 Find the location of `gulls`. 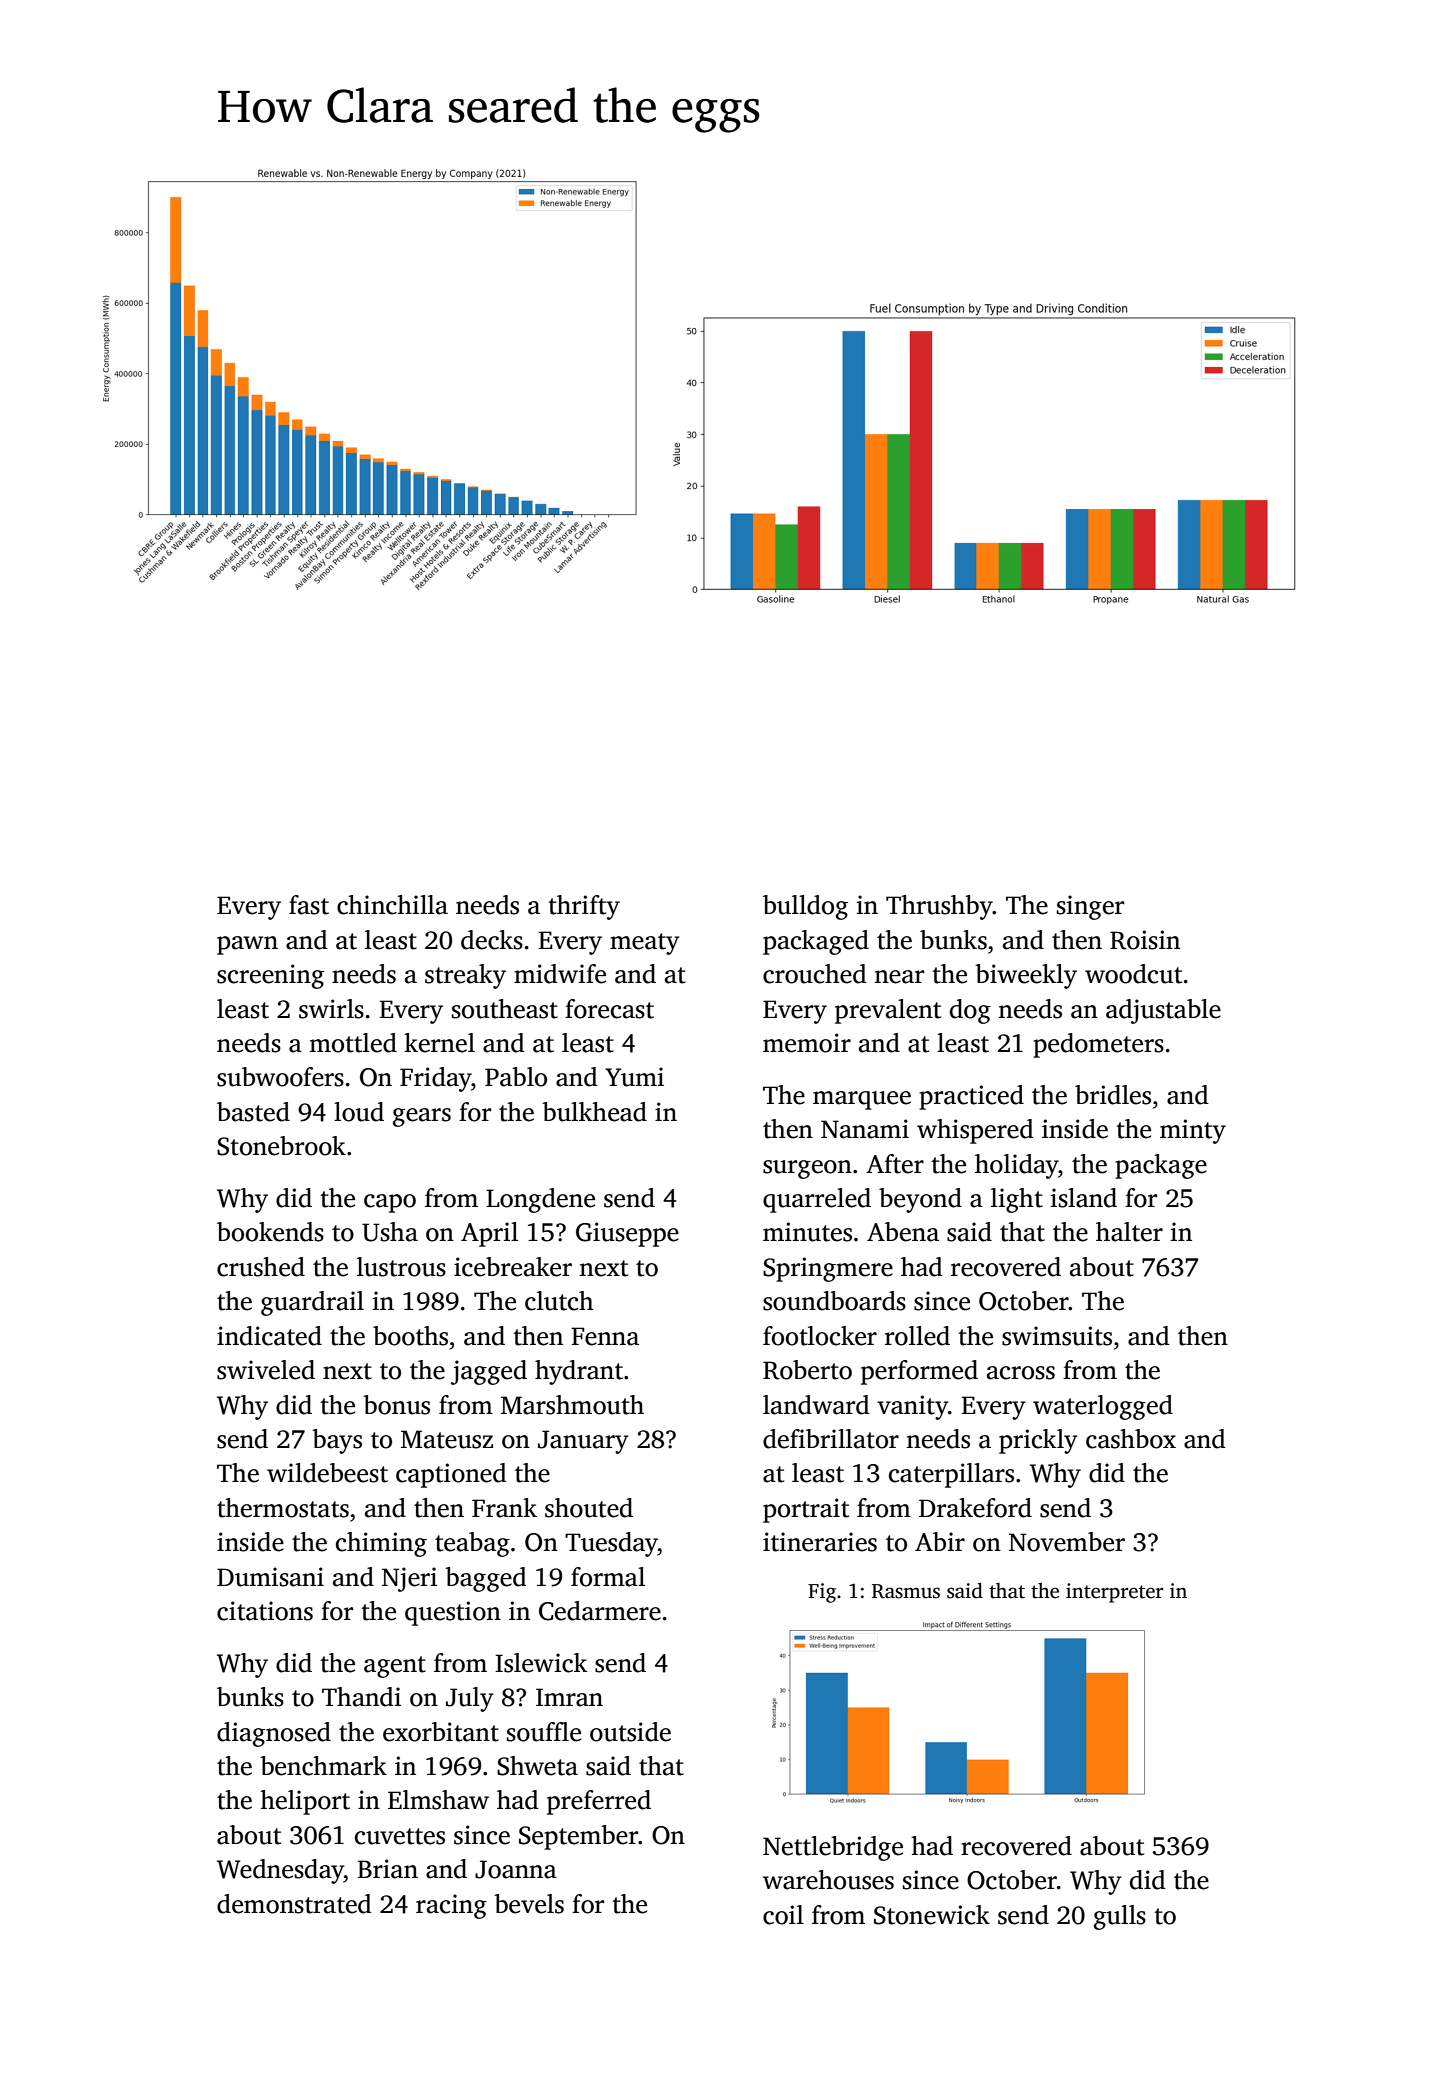

gulls is located at coordinates (1120, 1917).
